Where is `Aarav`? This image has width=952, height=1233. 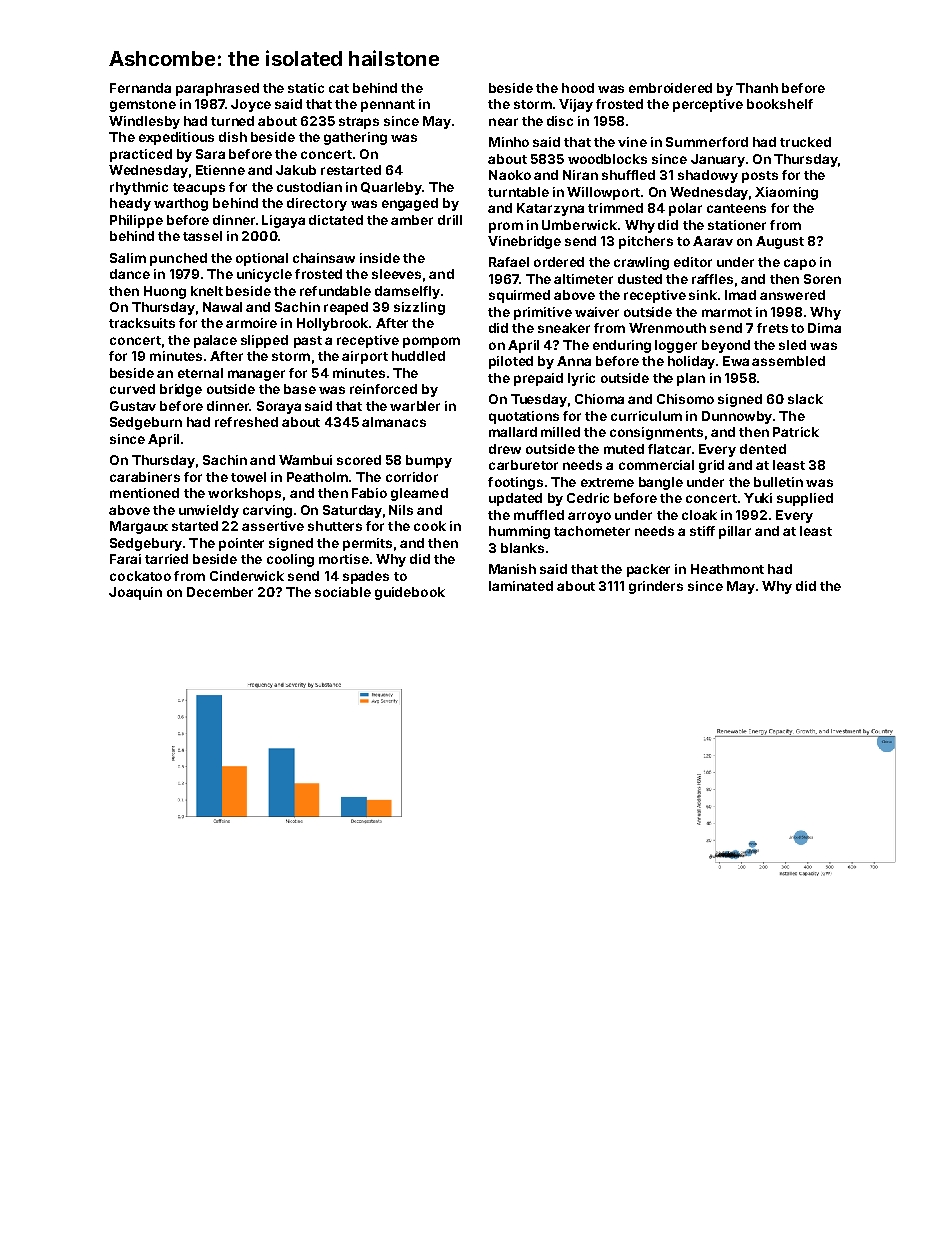 Aarav is located at coordinates (713, 241).
